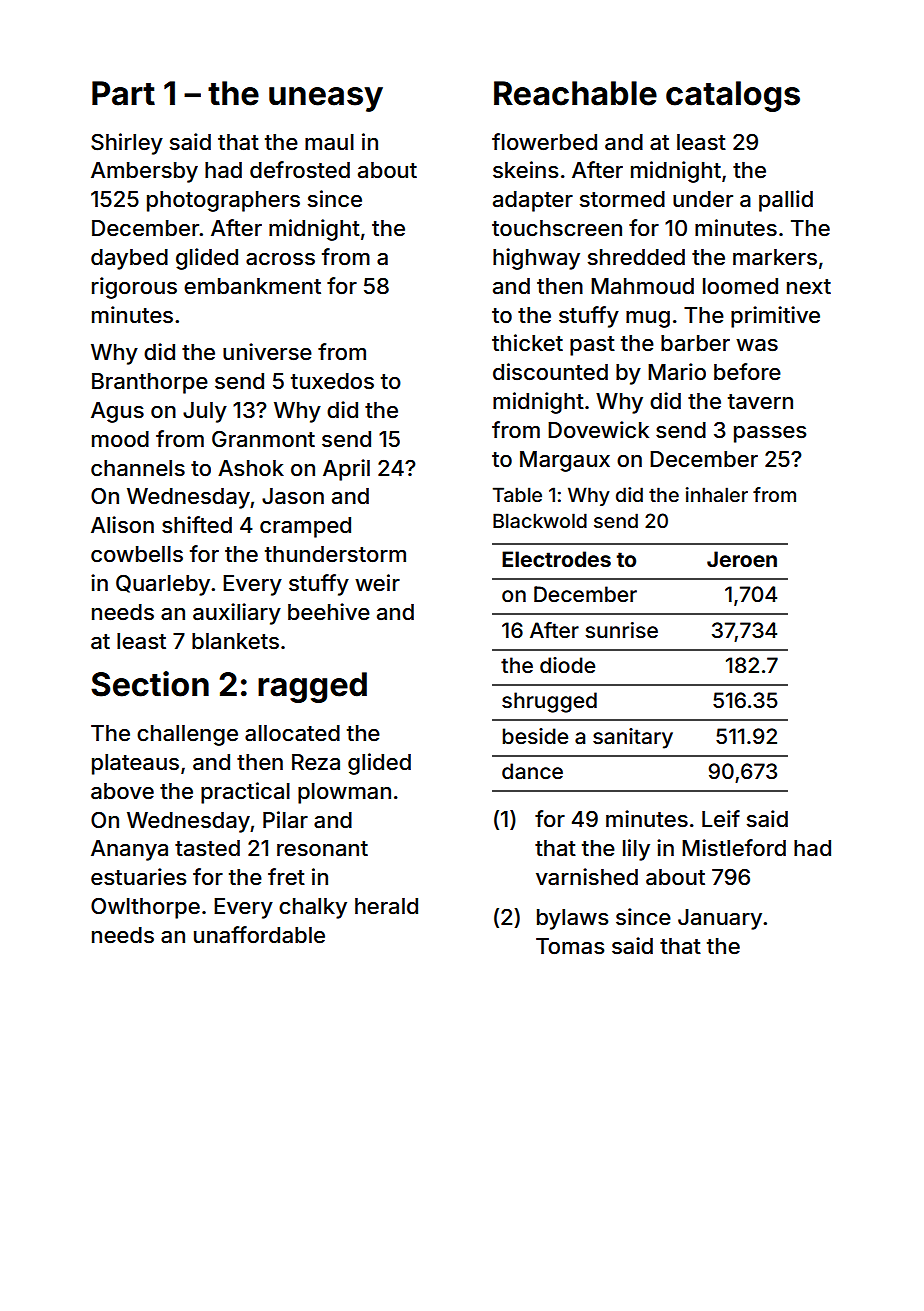 The image size is (924, 1311). Describe the element at coordinates (123, 93) in the page. I see `Part` at that location.
